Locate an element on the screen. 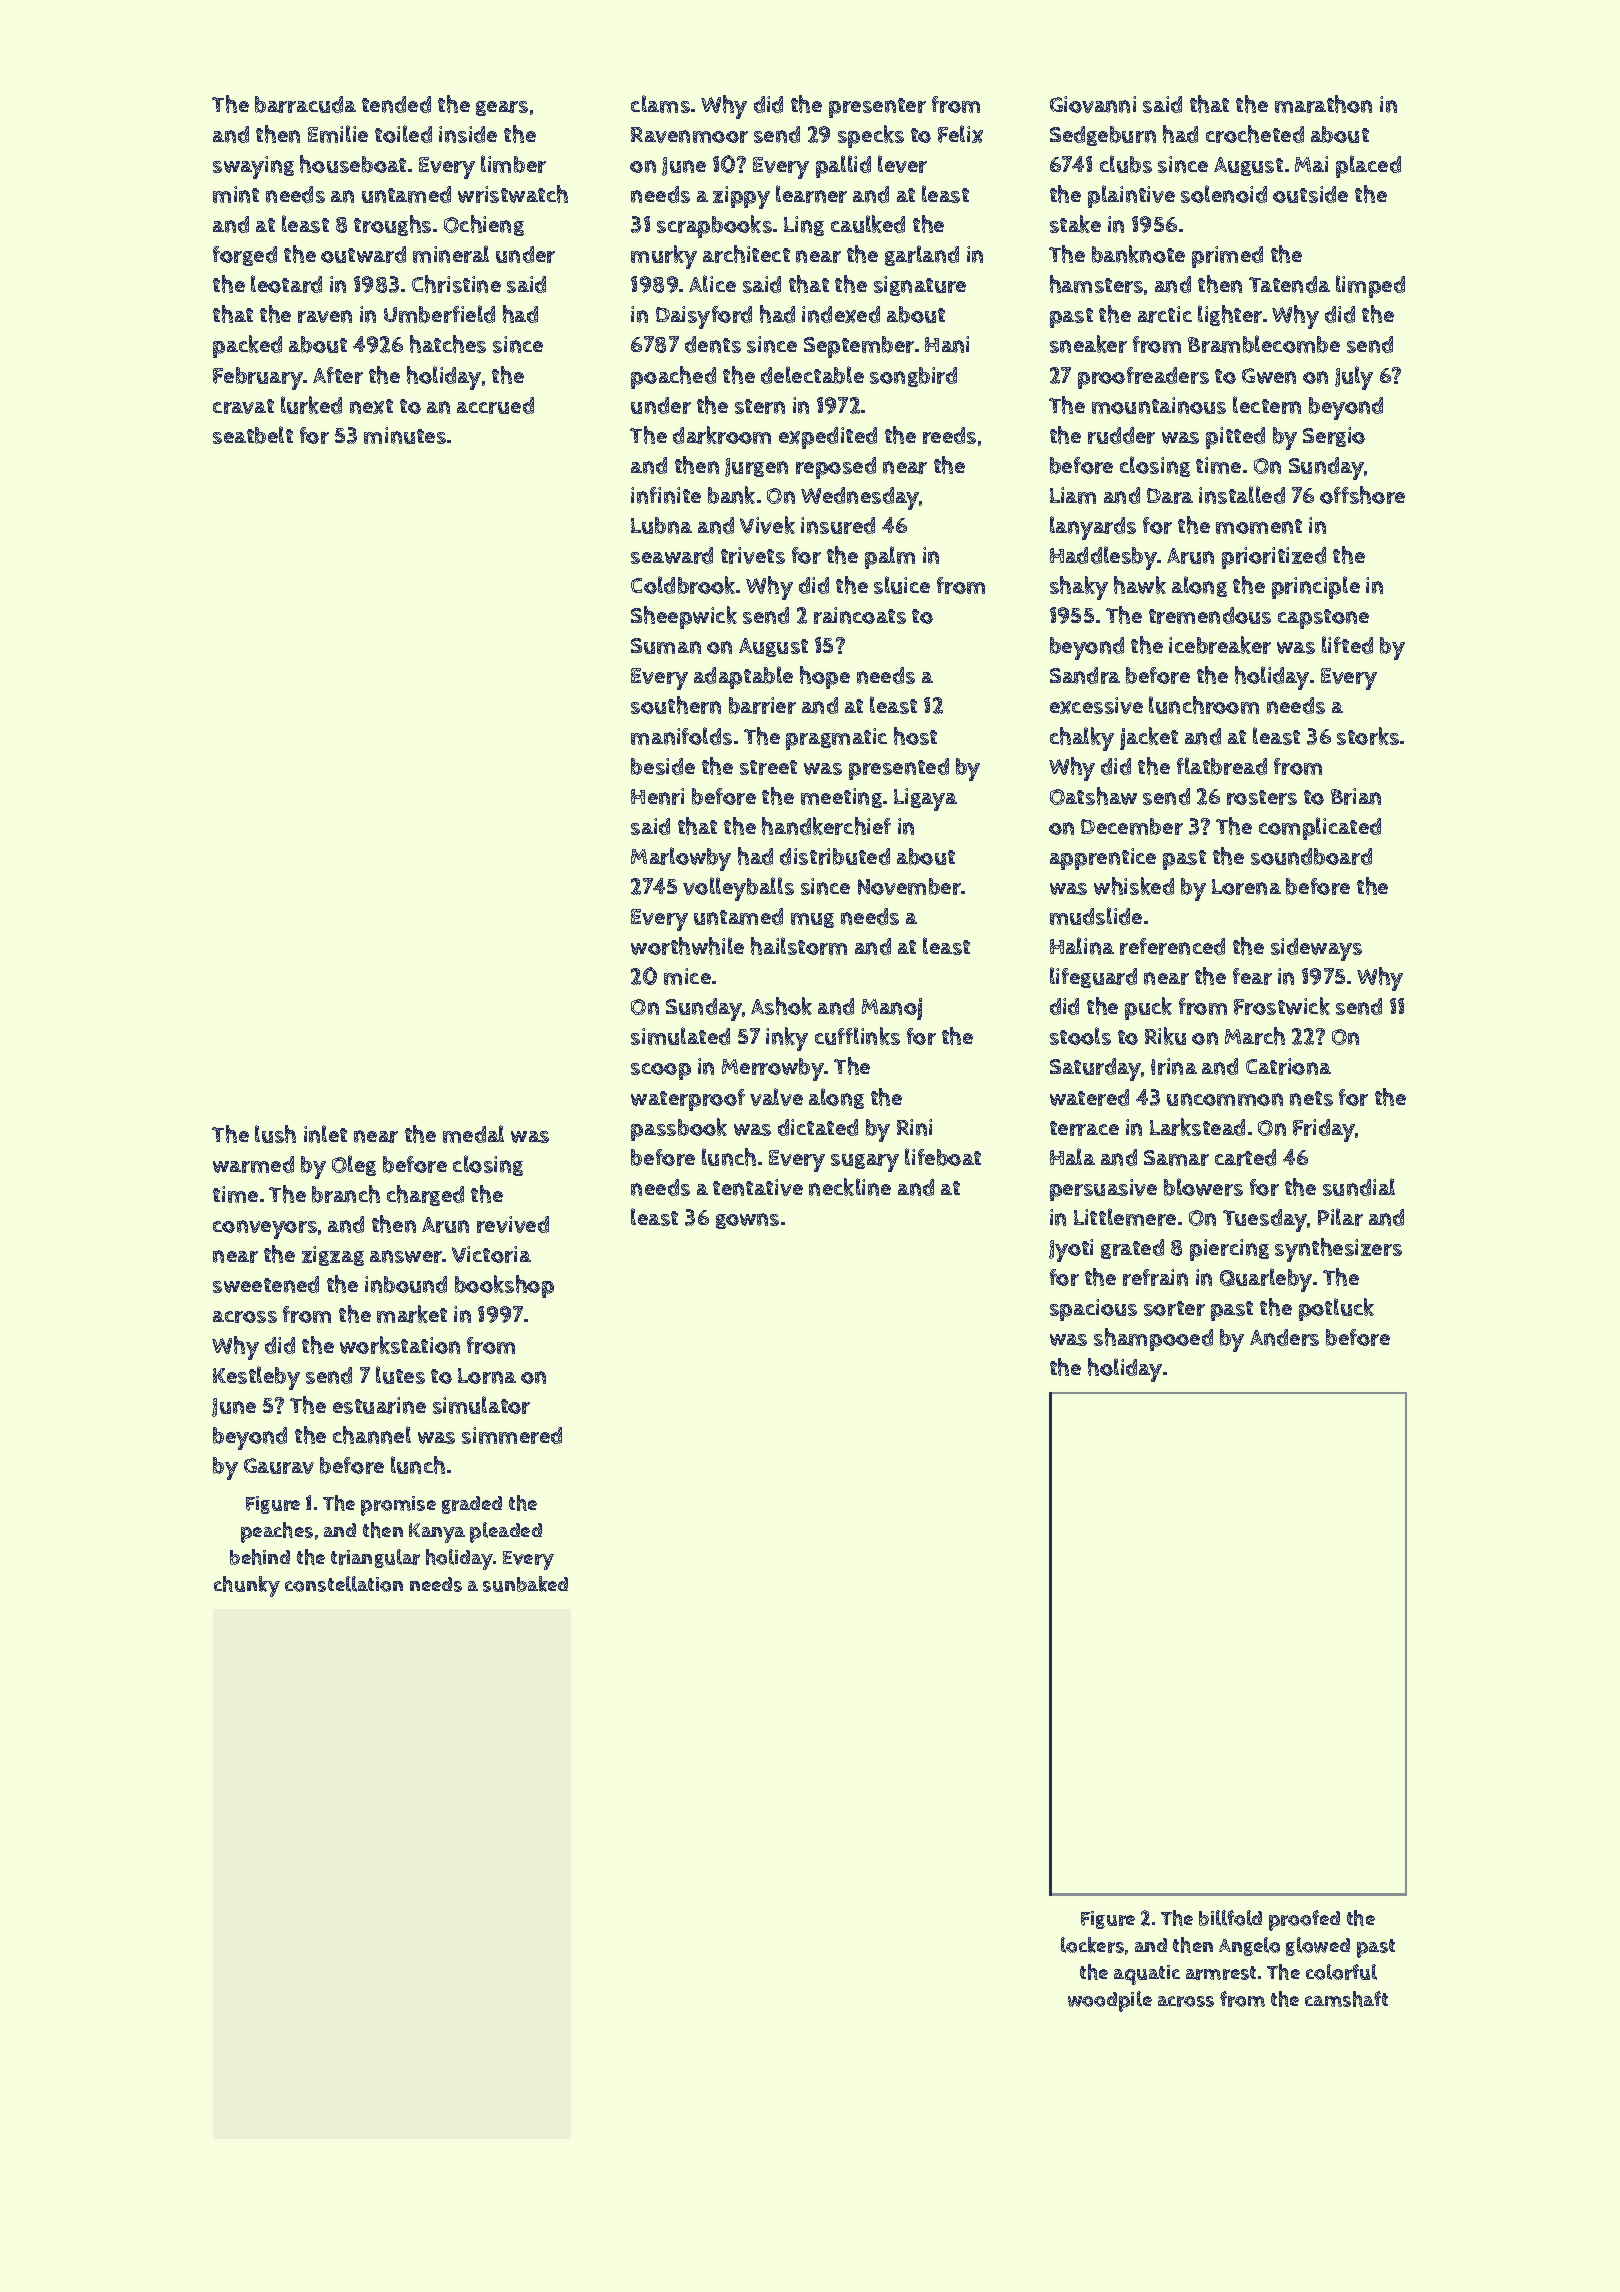 The image size is (1620, 2292). murky is located at coordinates (664, 257).
